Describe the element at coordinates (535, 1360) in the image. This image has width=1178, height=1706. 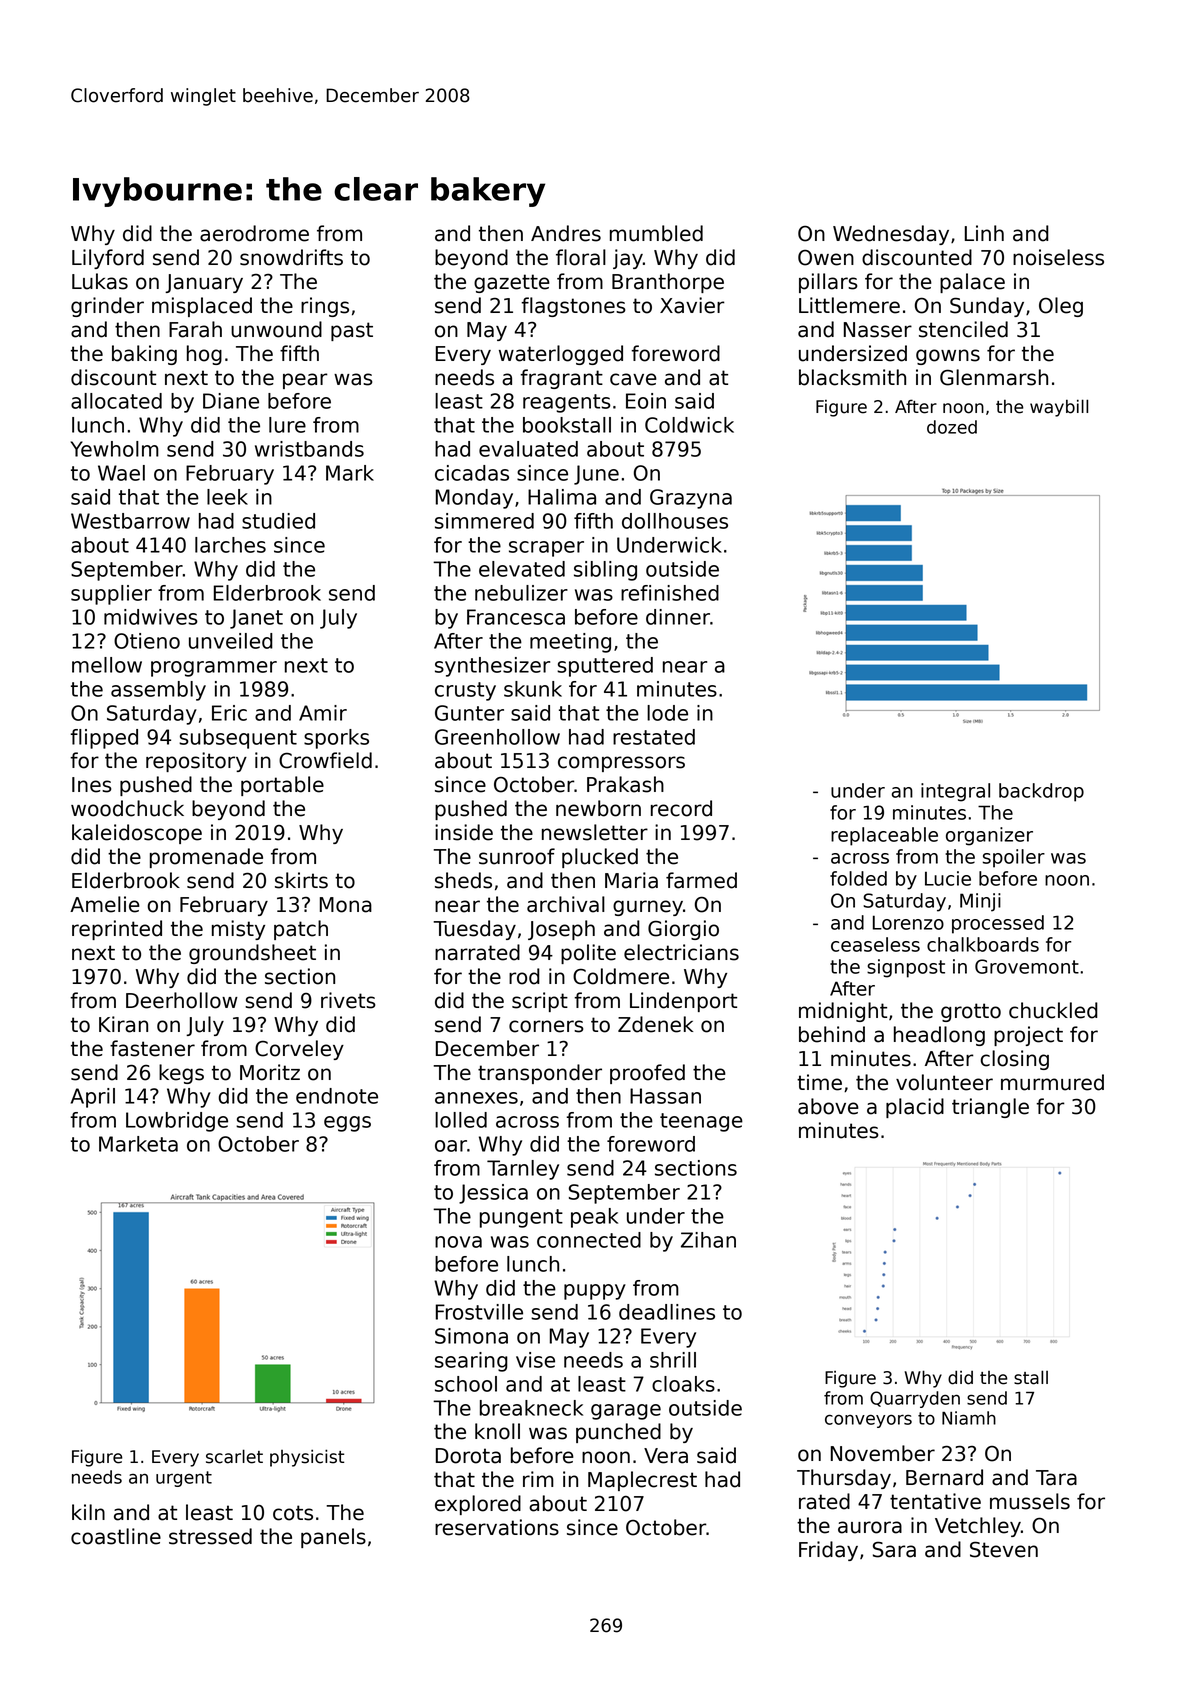
I see `vise` at that location.
